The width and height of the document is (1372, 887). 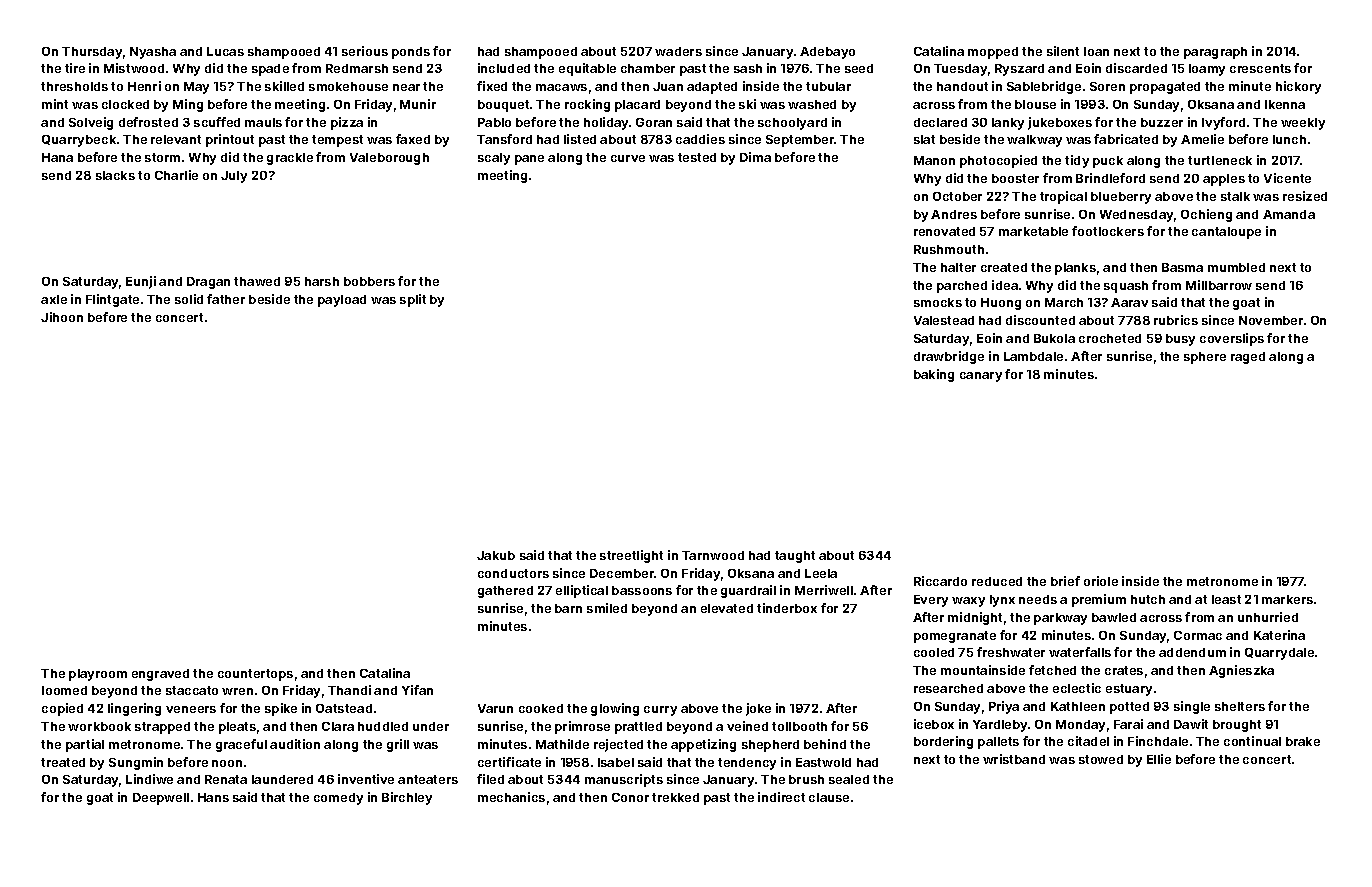 I want to click on payload, so click(x=342, y=301).
